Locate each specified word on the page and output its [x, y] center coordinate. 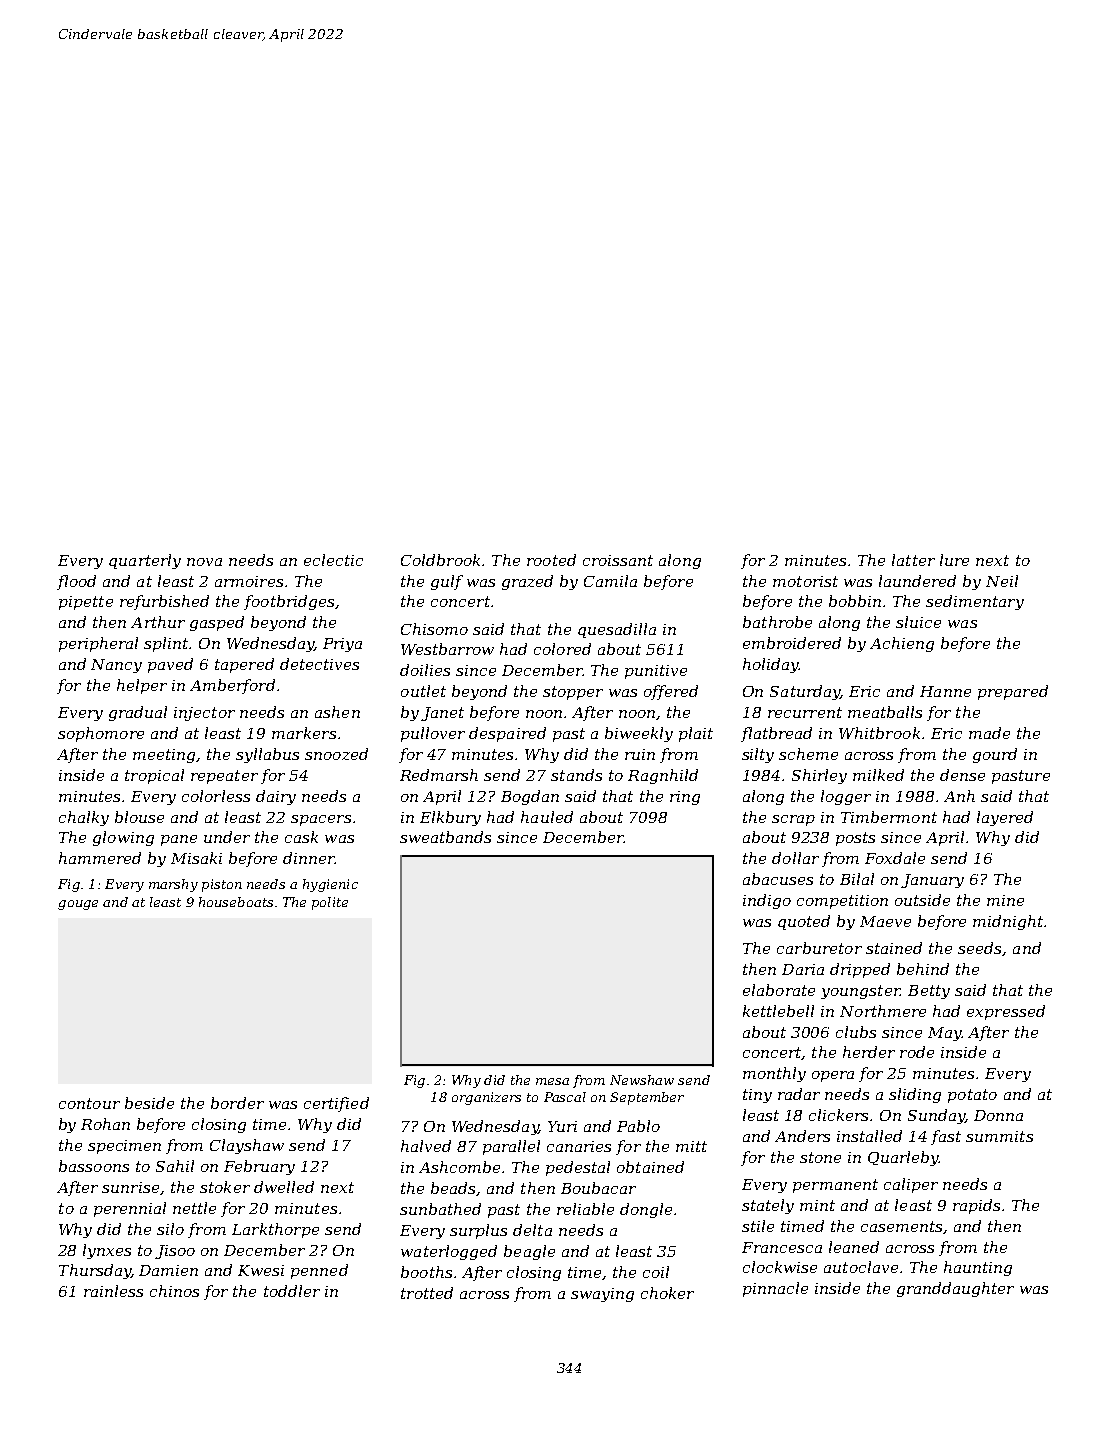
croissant [618, 560]
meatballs [885, 712]
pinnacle [775, 1289]
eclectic [333, 560]
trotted [427, 1293]
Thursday [95, 1271]
